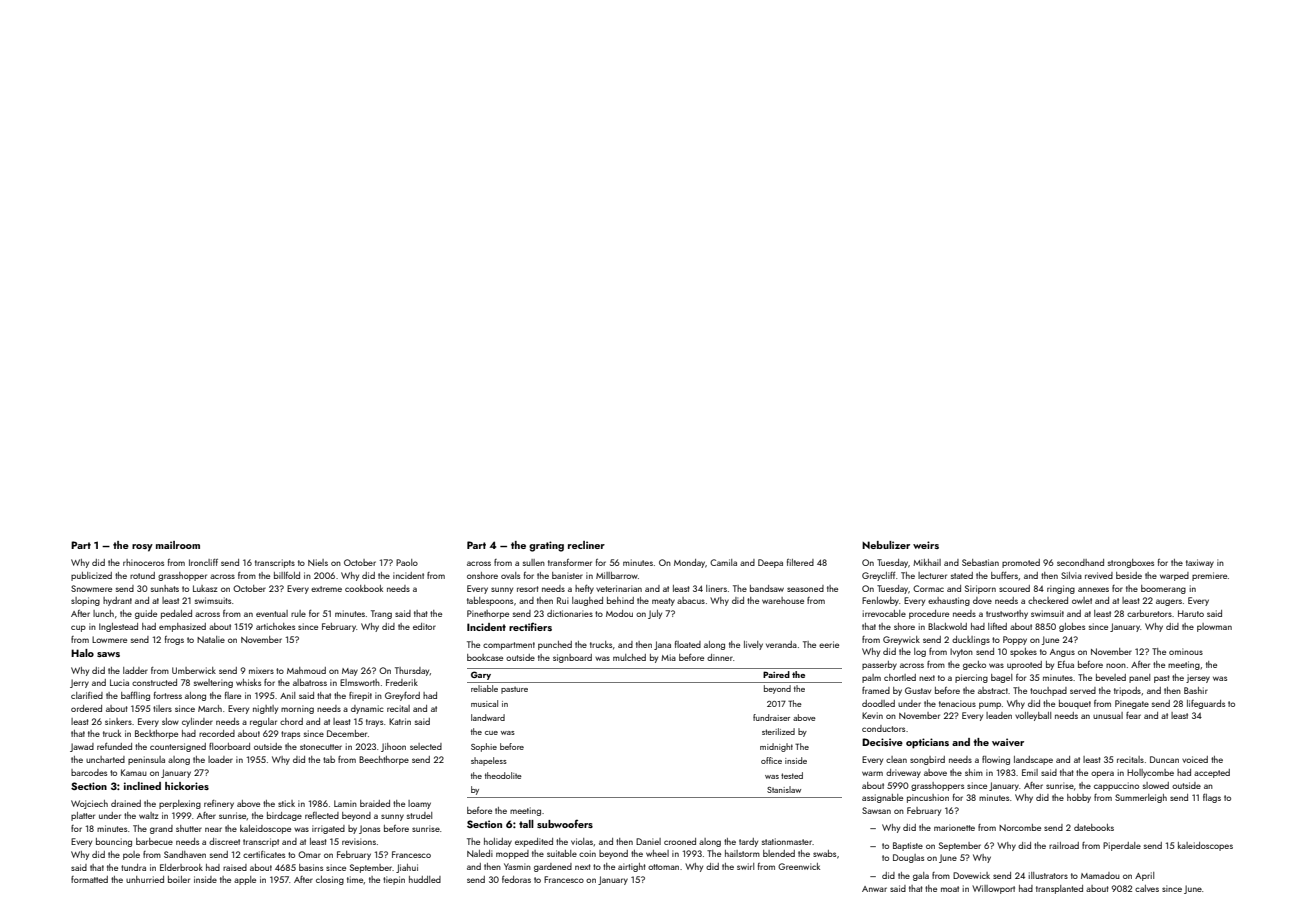  Describe the element at coordinates (1133, 715) in the screenshot. I see `fear` at that location.
